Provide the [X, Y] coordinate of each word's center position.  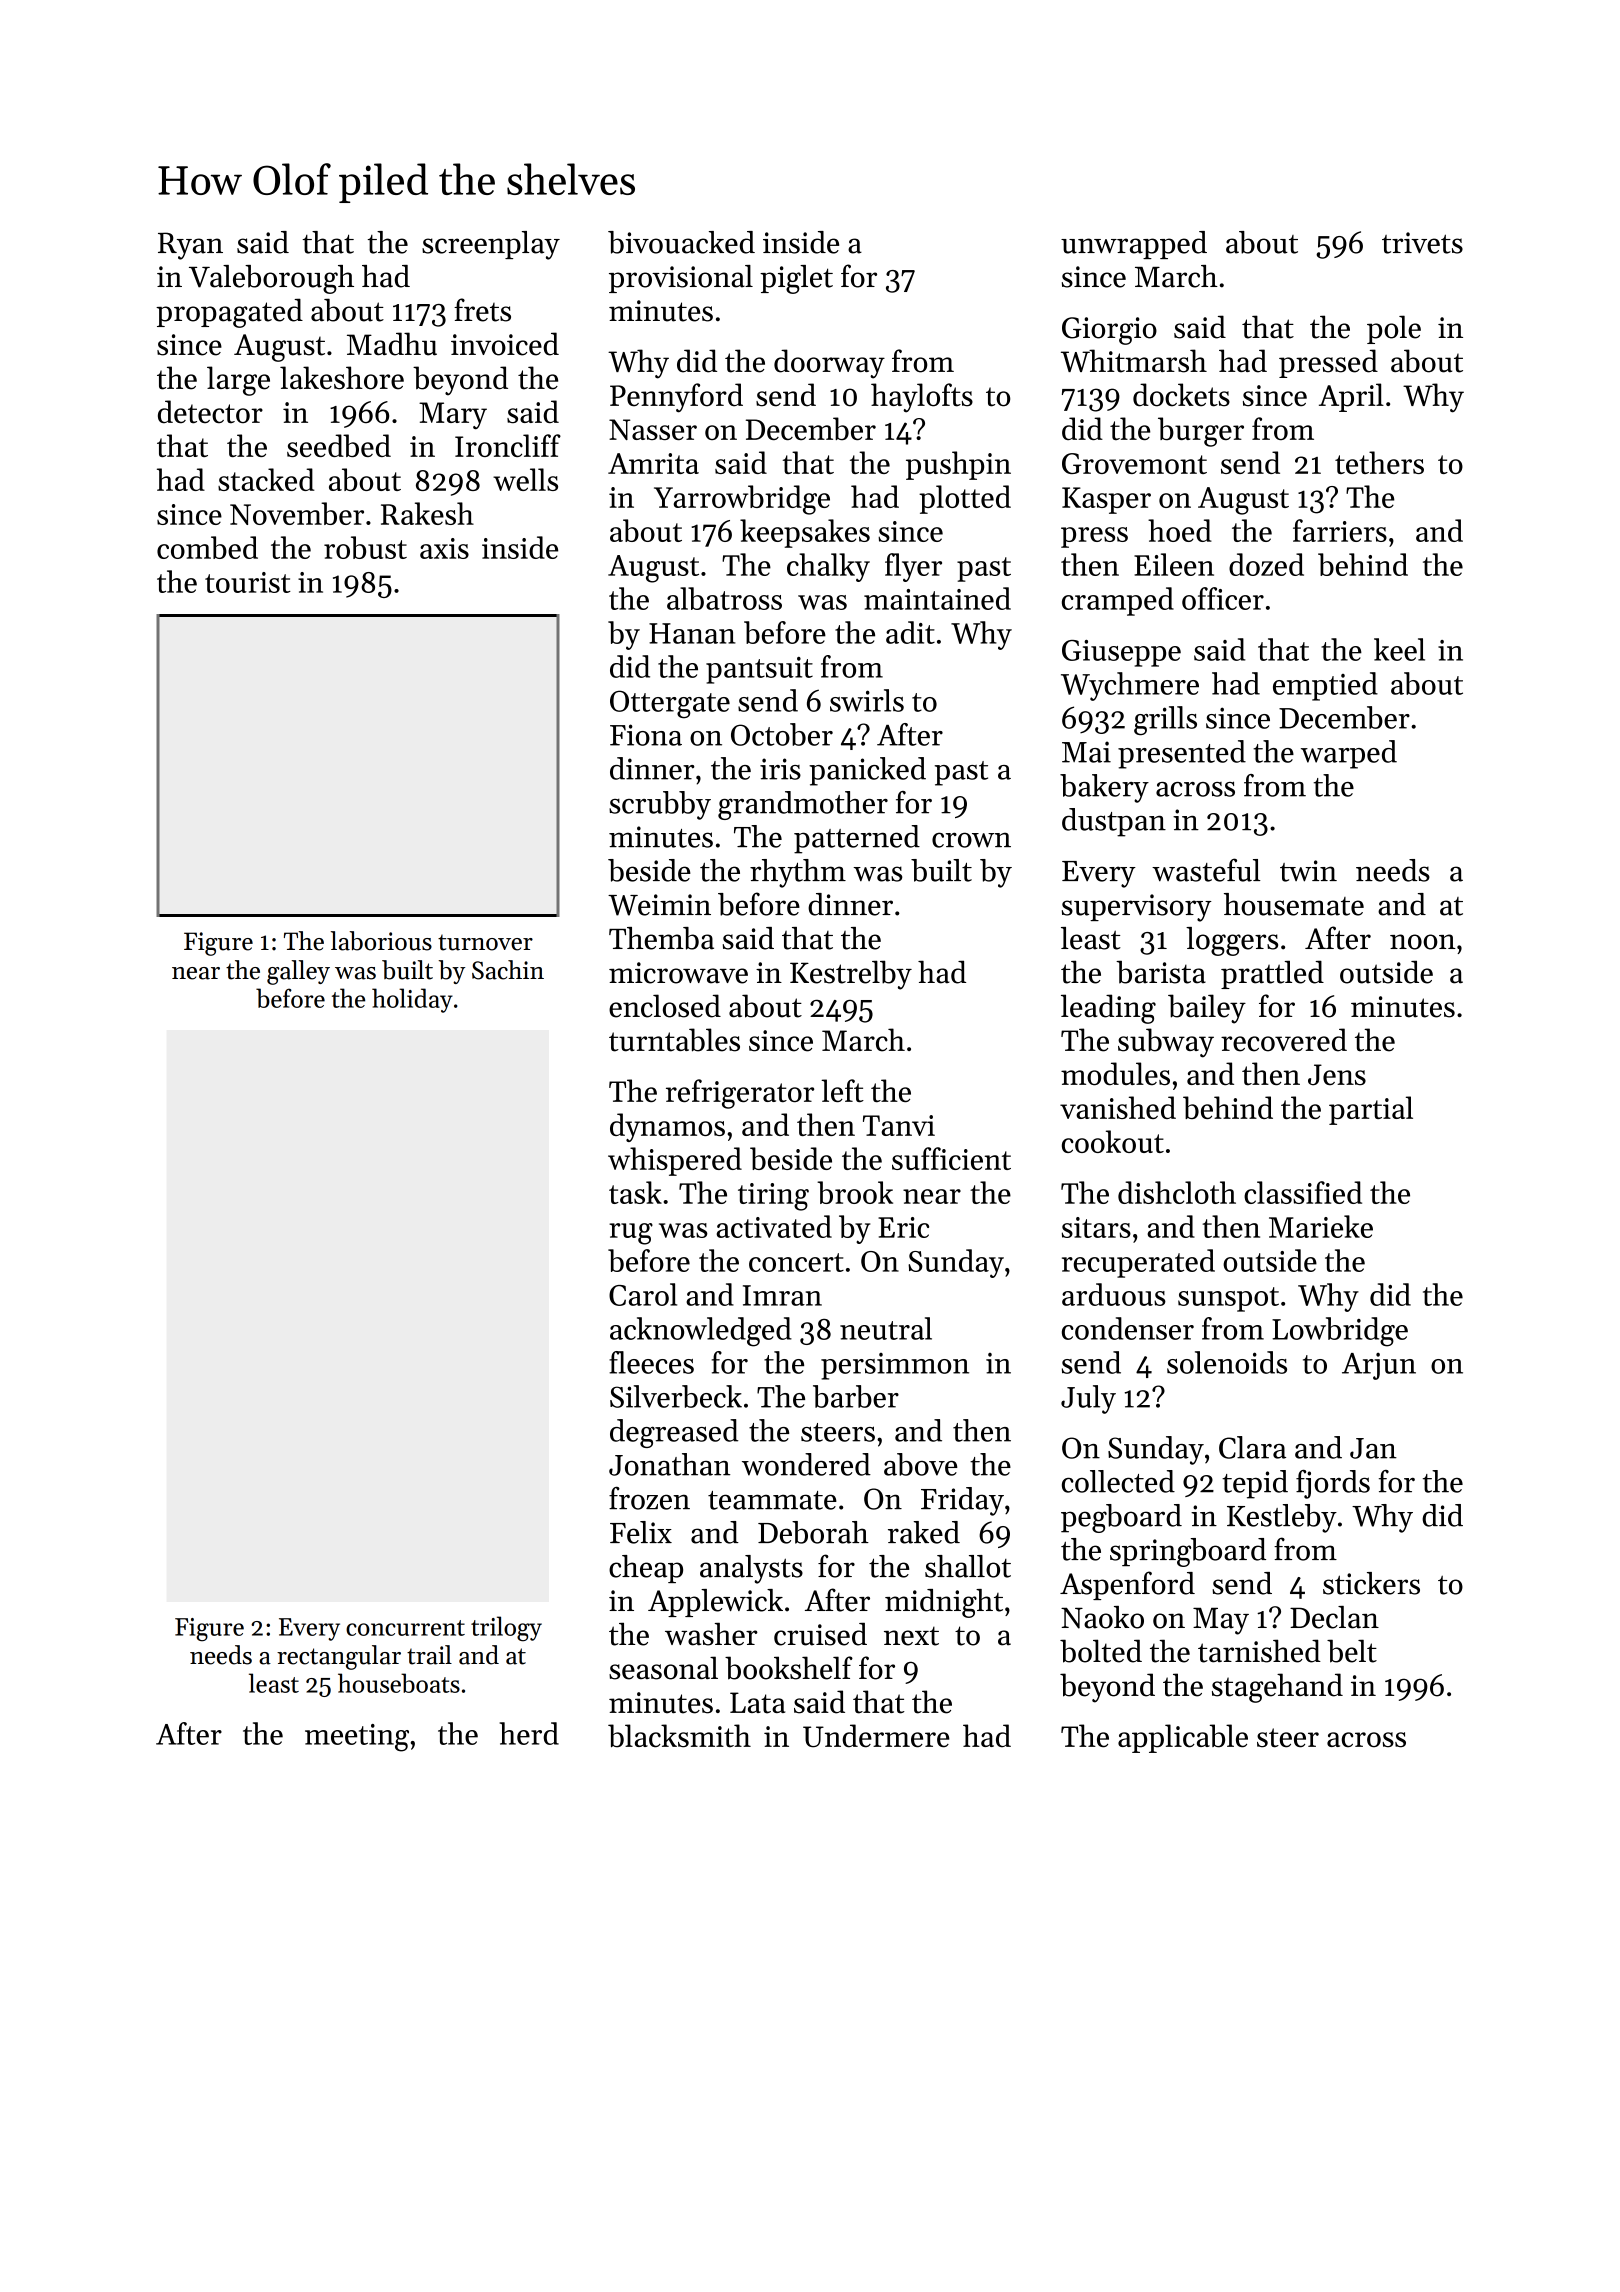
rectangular [339, 1657]
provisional [681, 279]
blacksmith [679, 1736]
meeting [357, 1738]
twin [1308, 871]
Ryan [190, 246]
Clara [1252, 1447]
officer [1223, 598]
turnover [485, 943]
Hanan [692, 633]
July [1088, 1399]
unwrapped [1134, 245]
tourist [248, 582]
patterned [857, 839]
